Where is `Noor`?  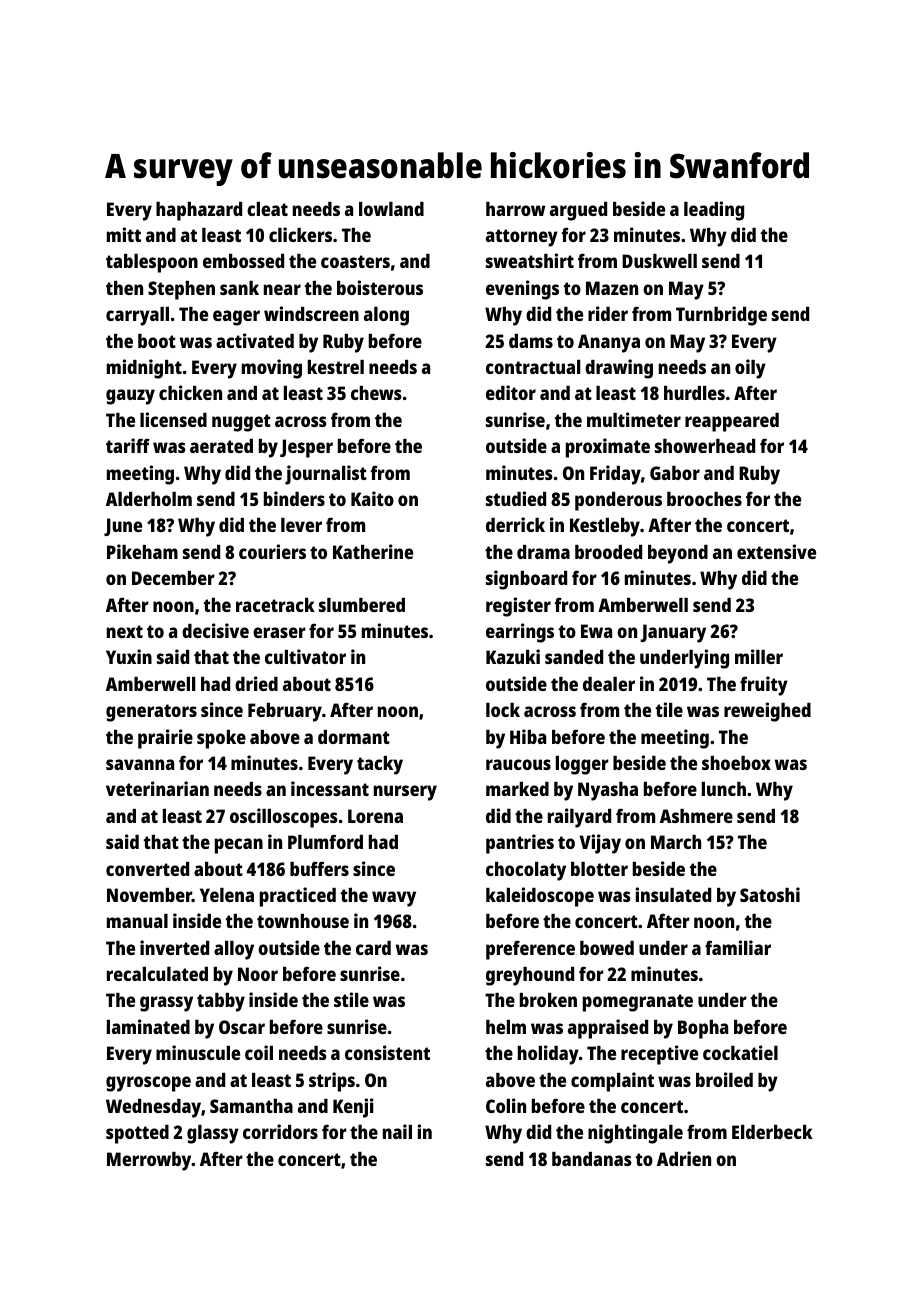 Noor is located at coordinates (258, 974).
